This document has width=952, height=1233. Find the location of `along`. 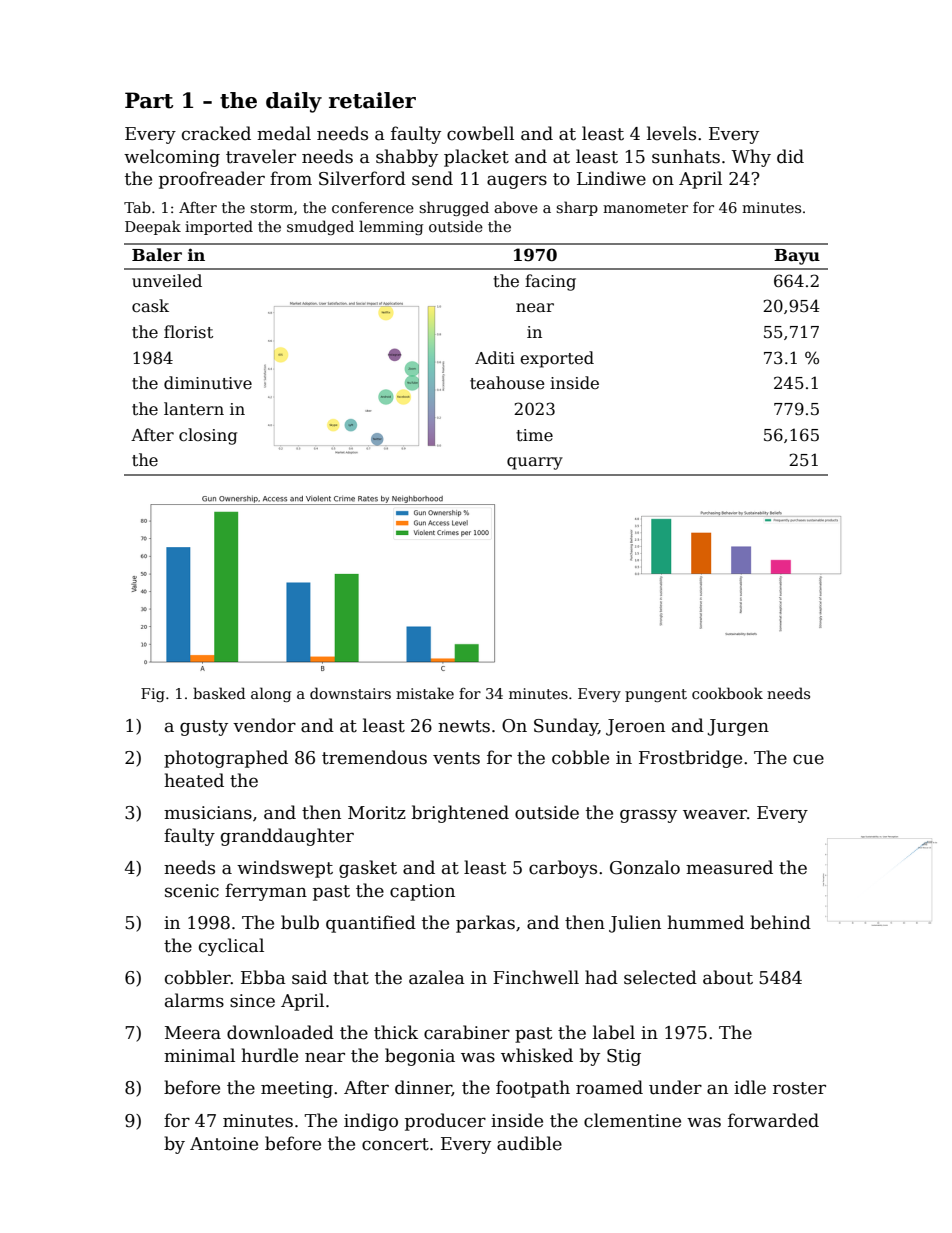

along is located at coordinates (271, 694).
